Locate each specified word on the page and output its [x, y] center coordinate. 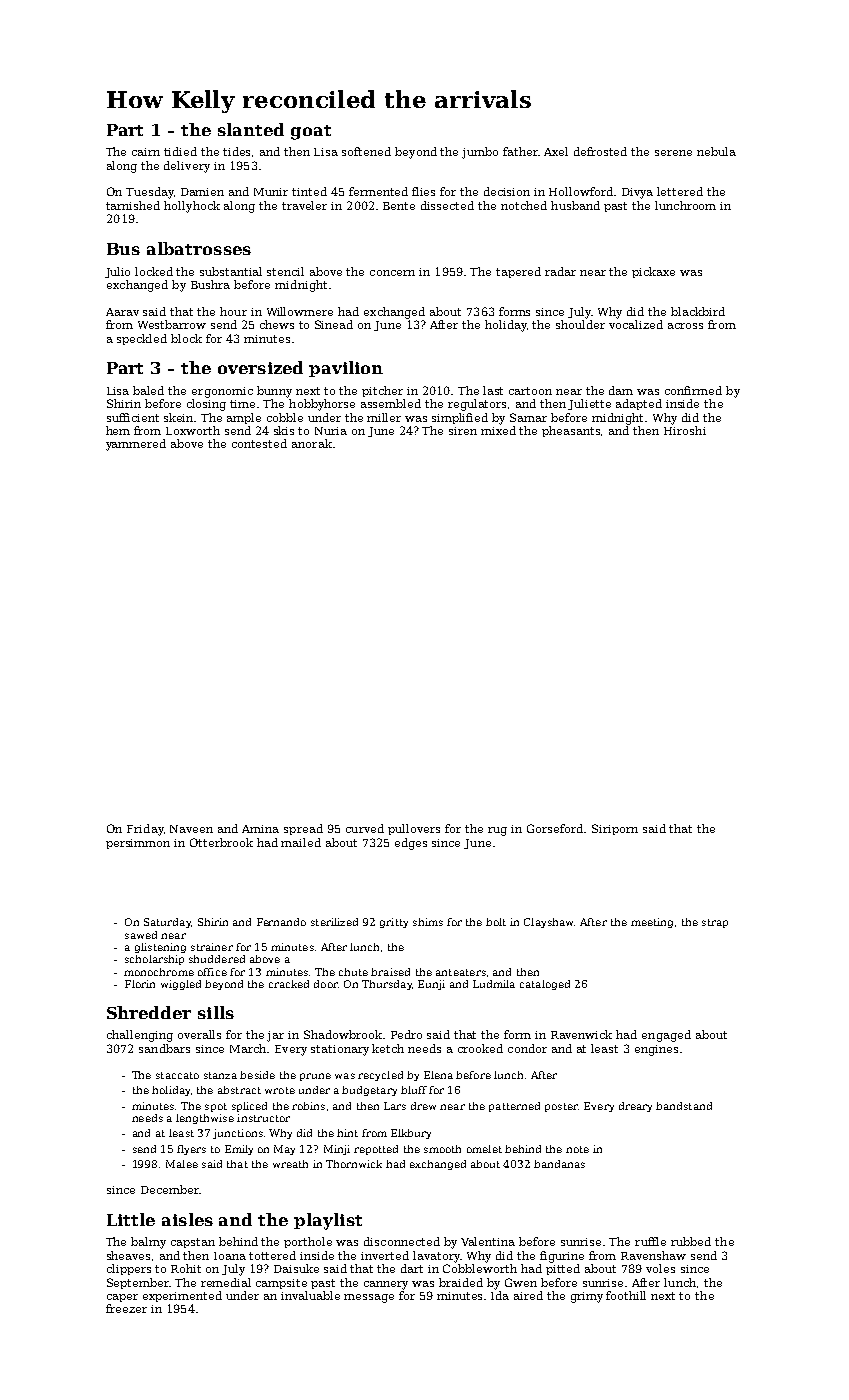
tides [236, 151]
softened [366, 151]
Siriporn [615, 829]
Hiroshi [685, 430]
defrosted [600, 151]
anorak [312, 443]
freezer [126, 1308]
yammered [136, 445]
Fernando [281, 922]
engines [656, 1050]
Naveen [191, 829]
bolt [496, 922]
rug [497, 831]
